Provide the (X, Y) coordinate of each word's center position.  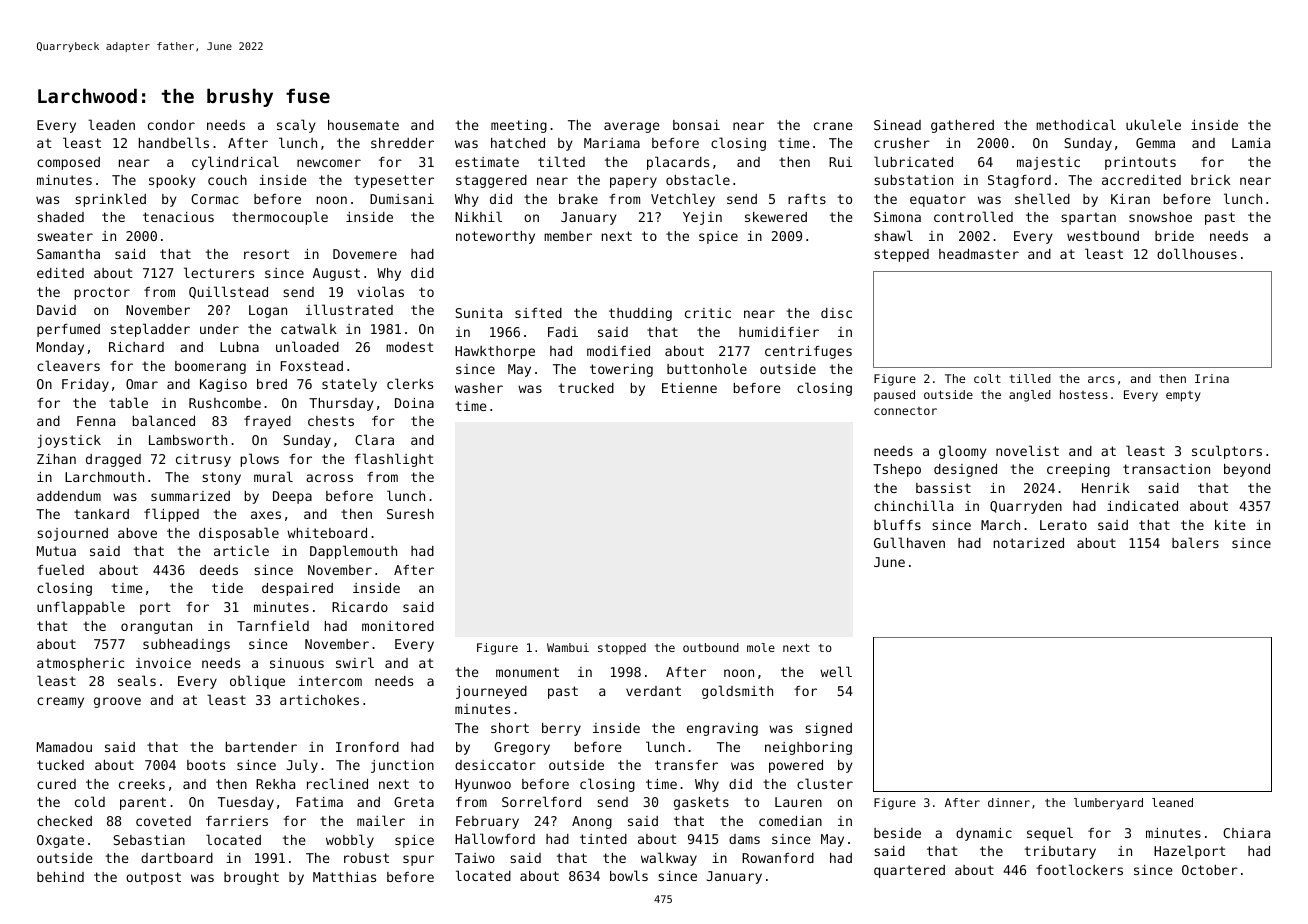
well (836, 671)
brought (251, 878)
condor (171, 125)
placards (678, 163)
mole (761, 647)
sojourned (72, 534)
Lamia (1251, 143)
